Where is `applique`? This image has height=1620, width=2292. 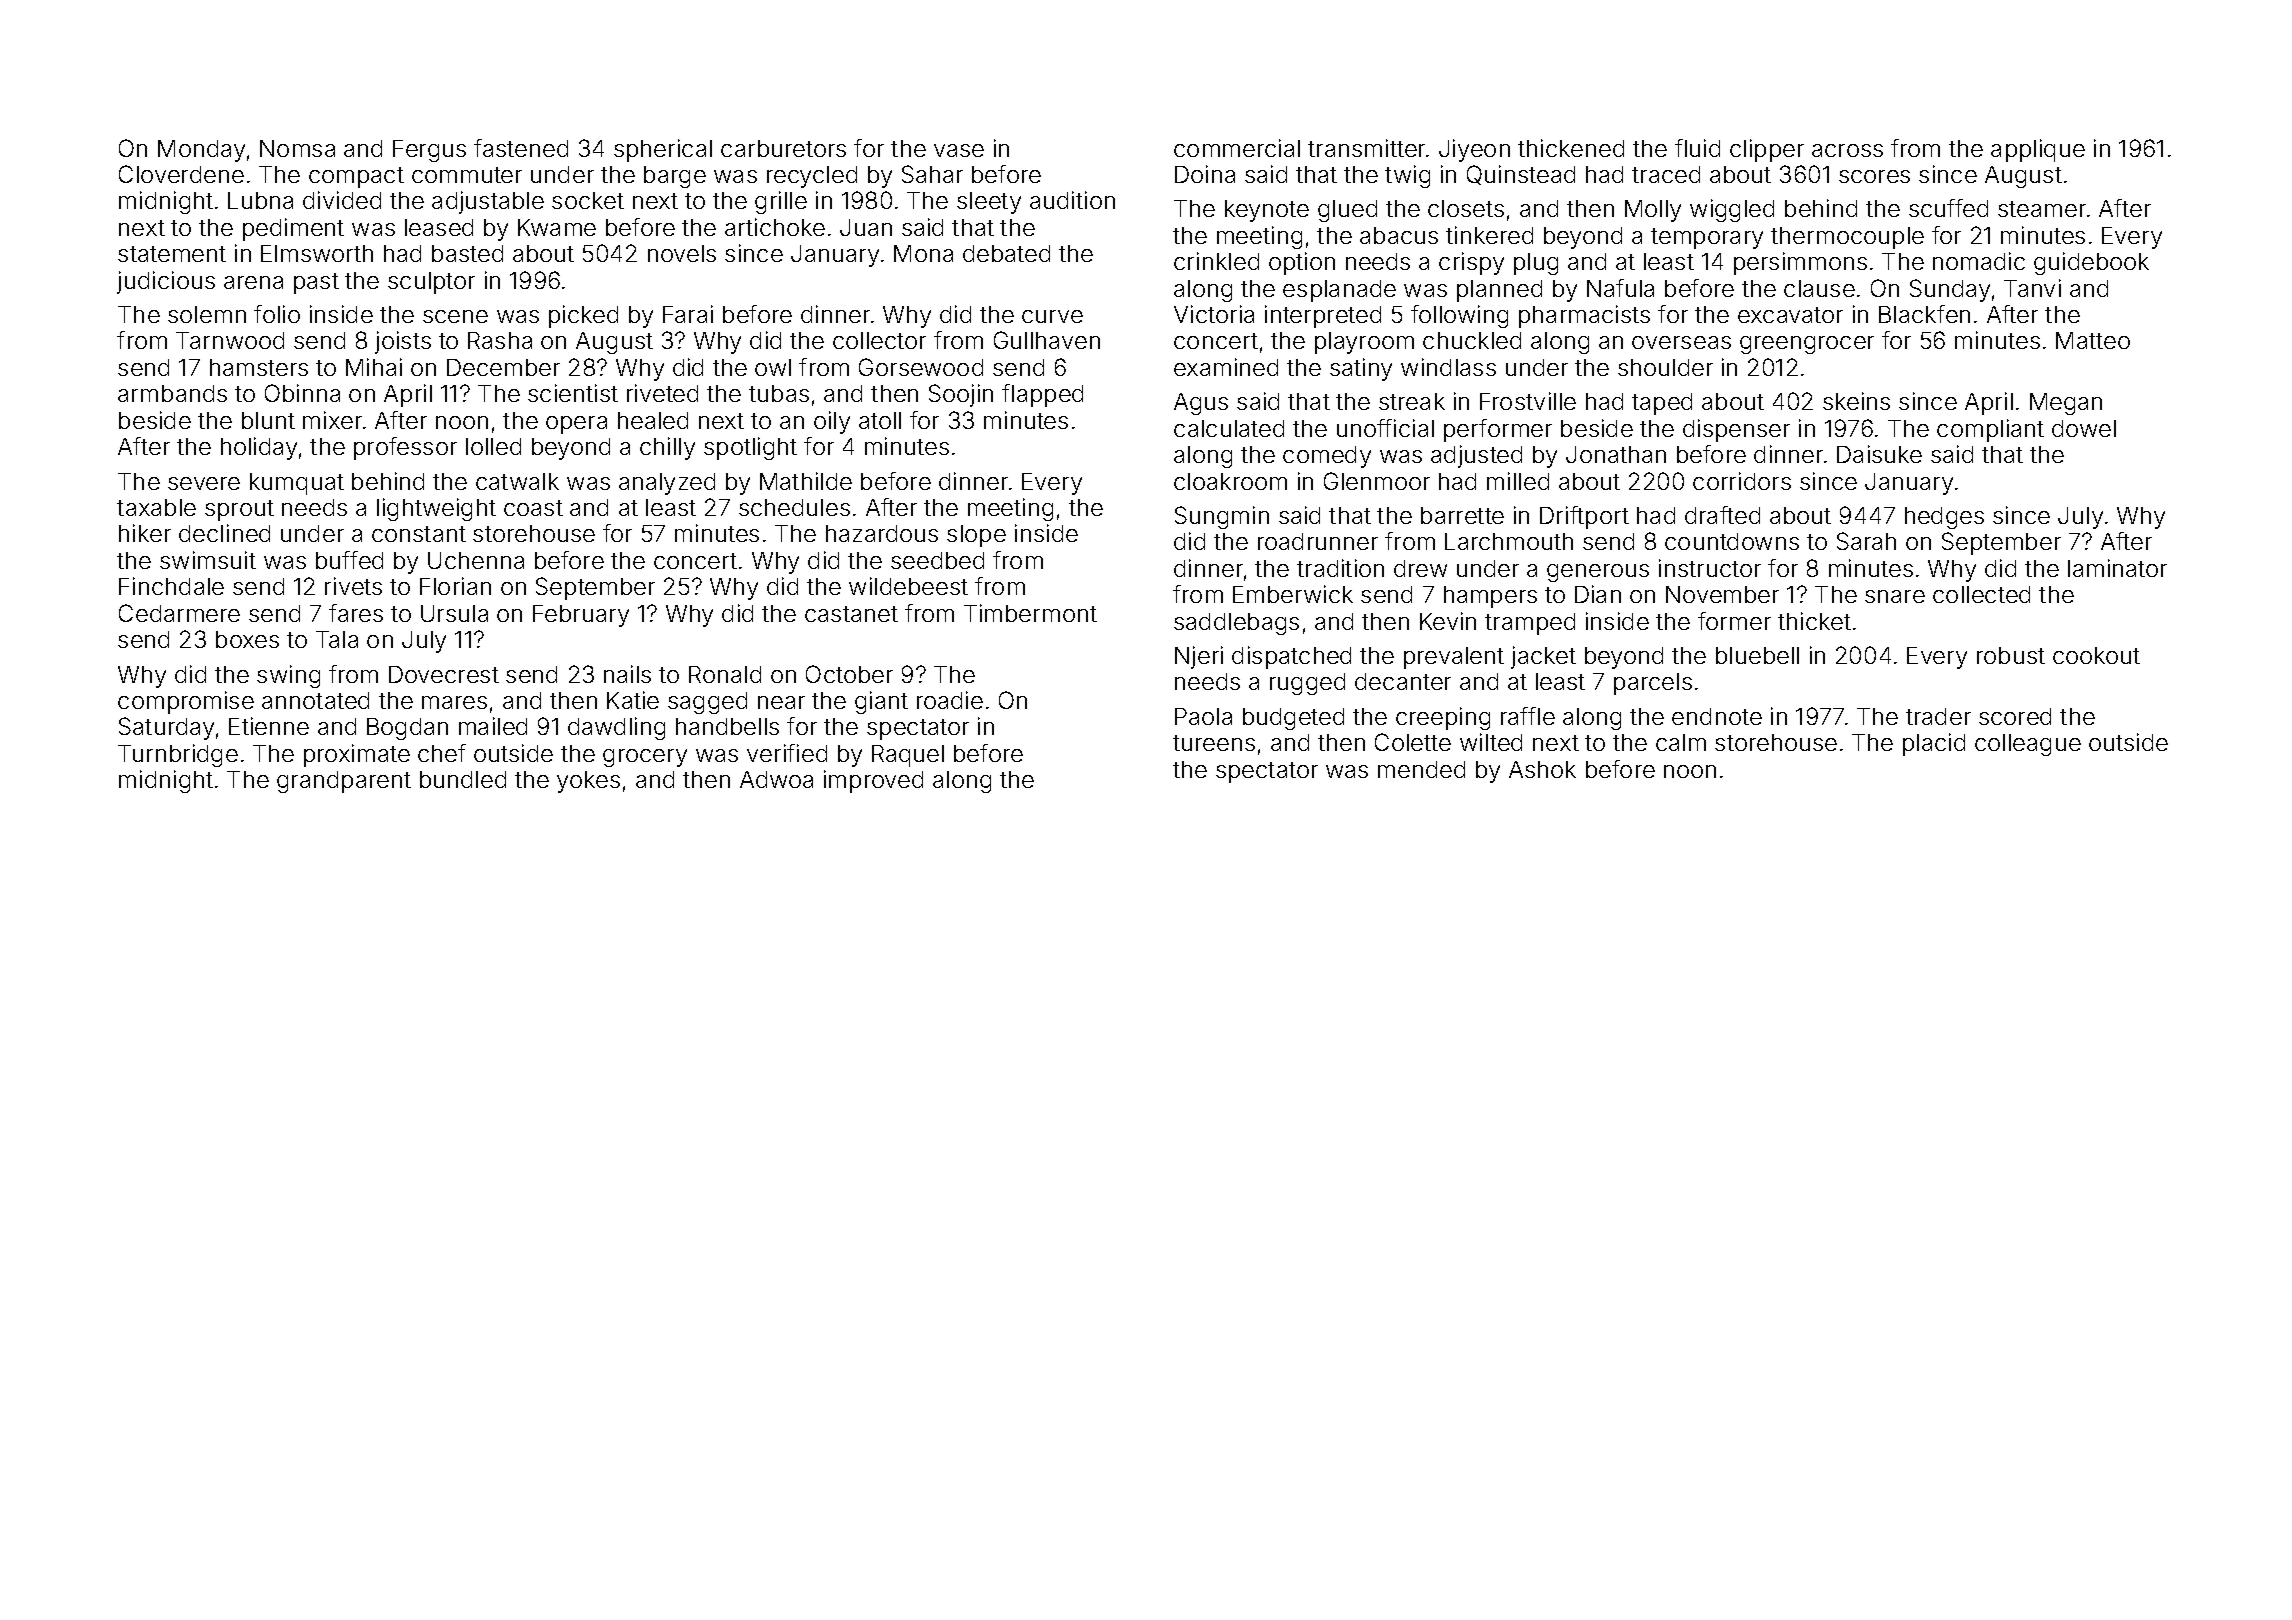 applique is located at coordinates (2038, 150).
